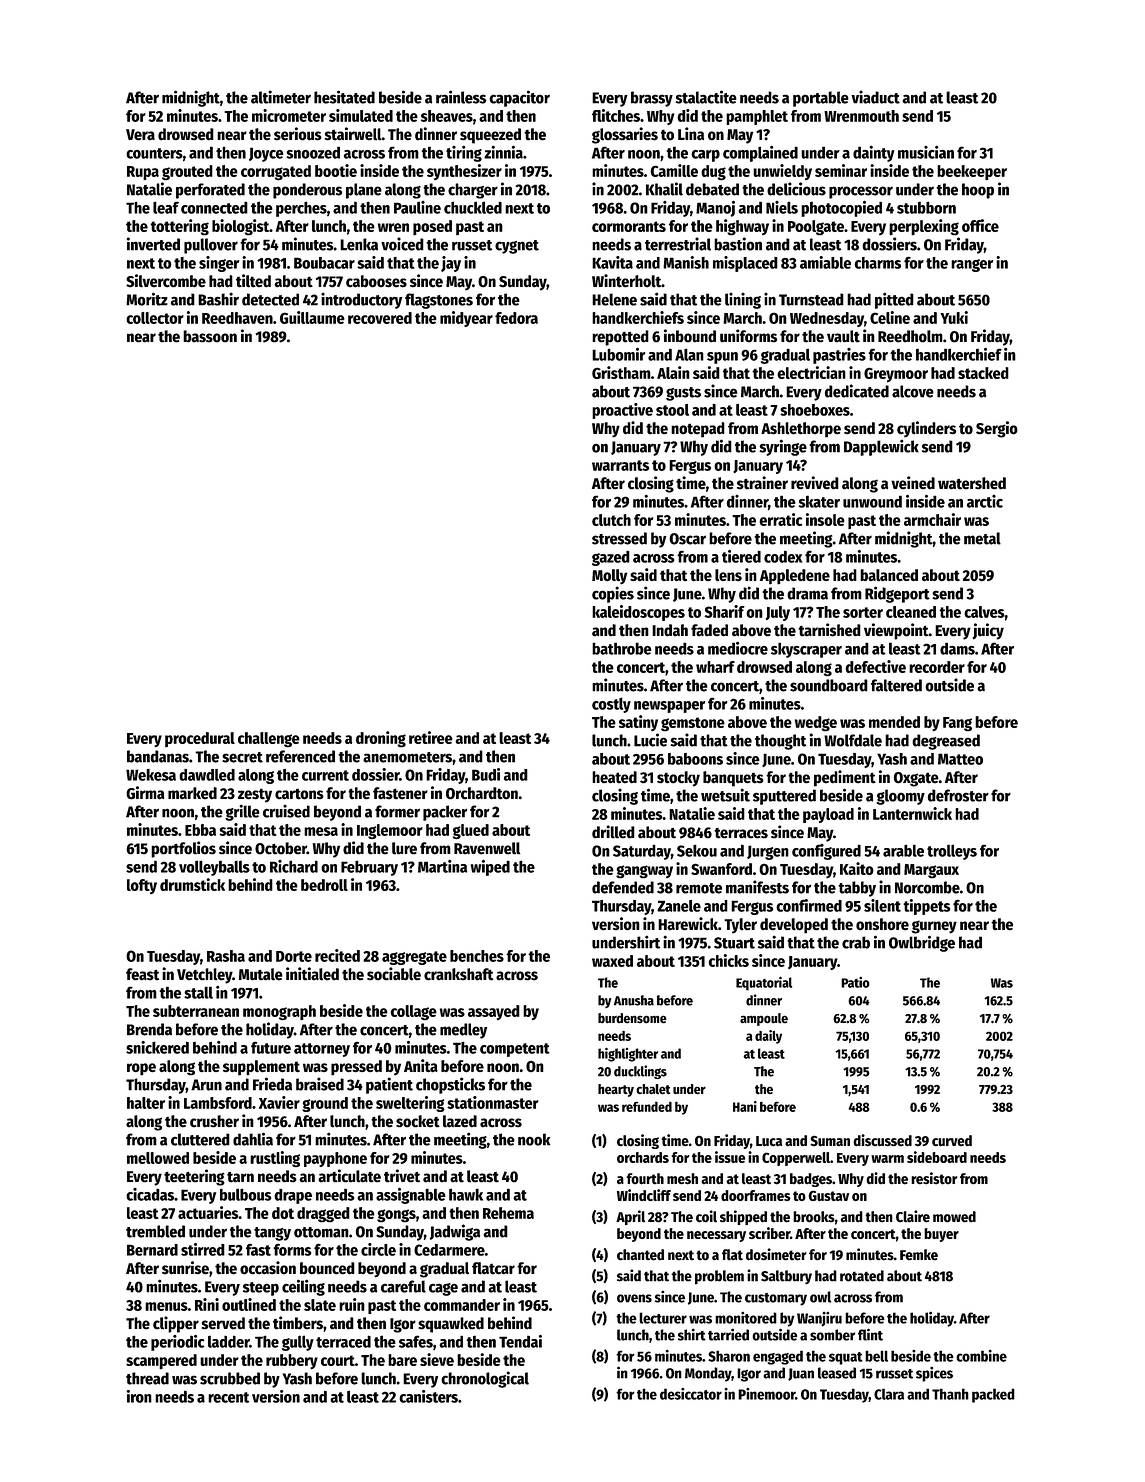  Describe the element at coordinates (289, 115) in the screenshot. I see `micrometer` at that location.
